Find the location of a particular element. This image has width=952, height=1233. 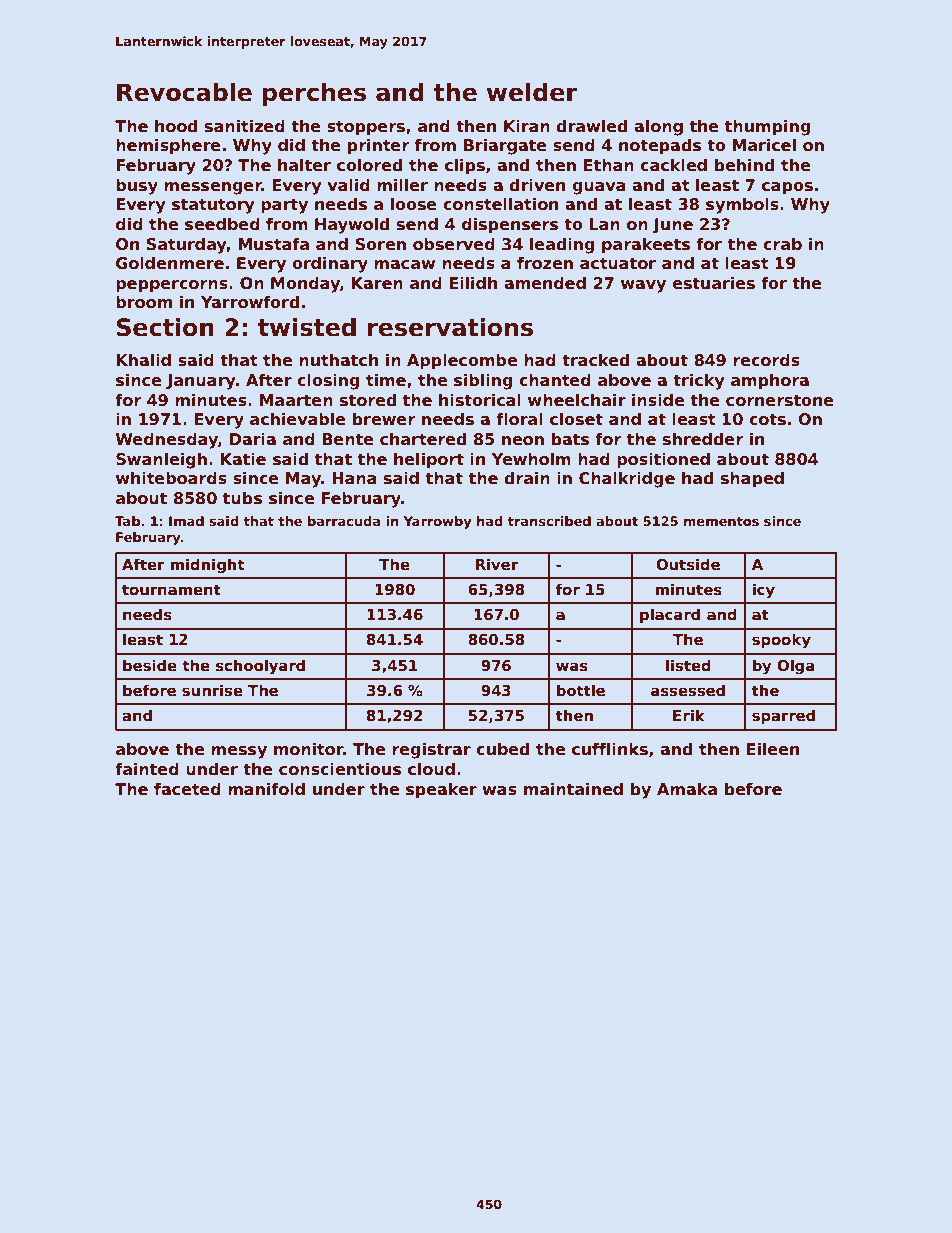

Yarrowford is located at coordinates (250, 302).
